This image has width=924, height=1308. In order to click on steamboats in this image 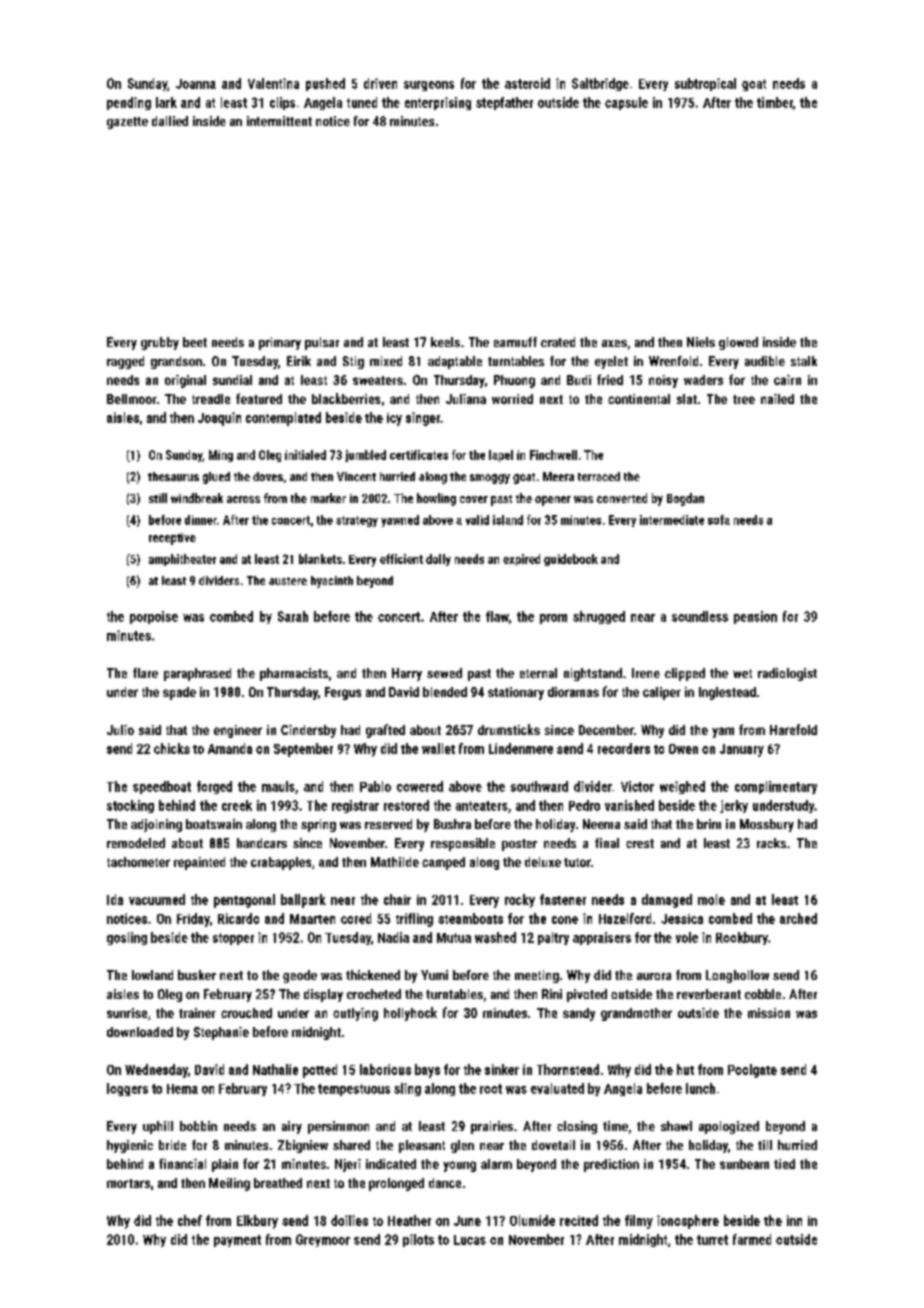, I will do `click(470, 918)`.
